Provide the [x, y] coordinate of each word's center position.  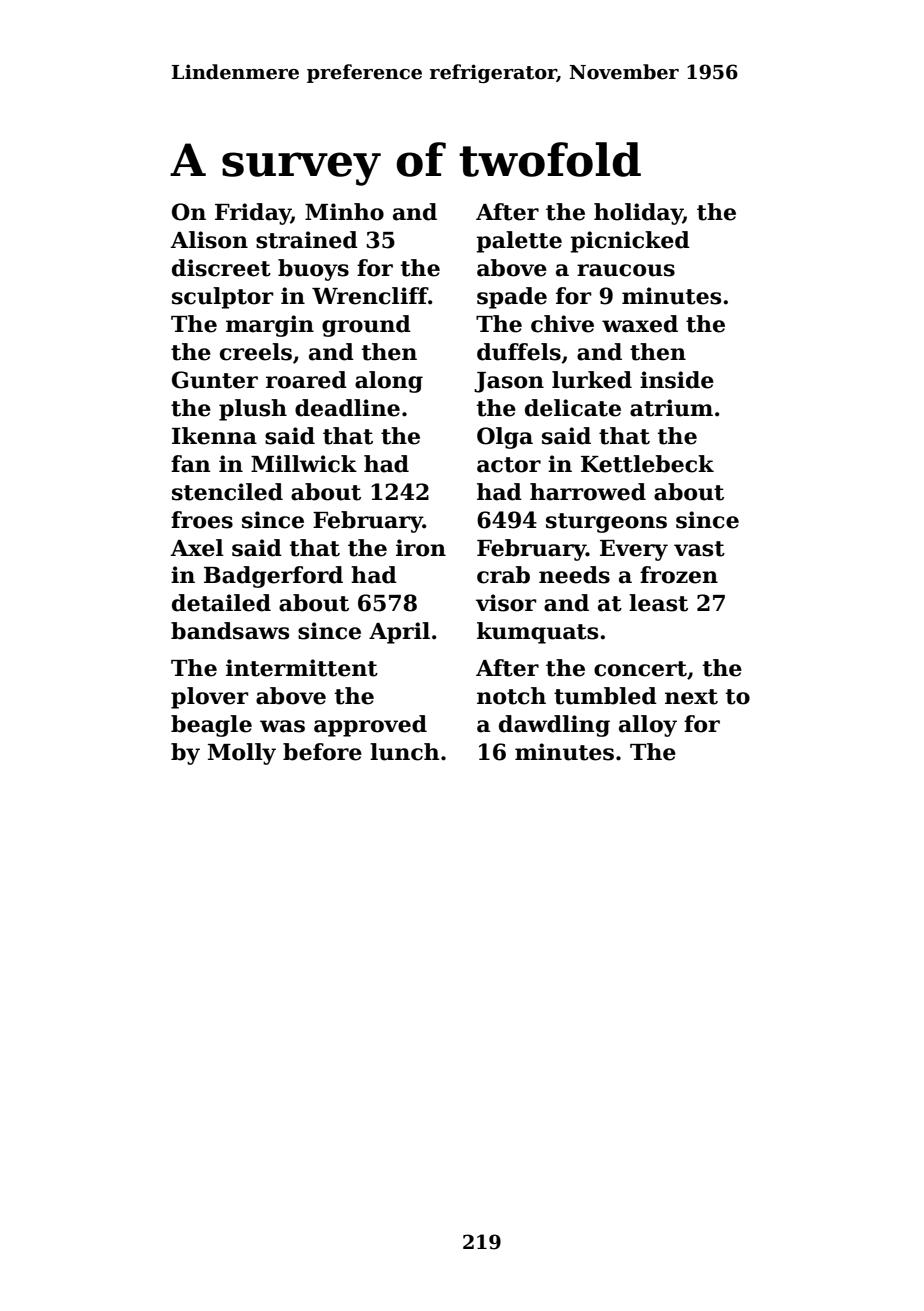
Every [634, 550]
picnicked [630, 242]
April [399, 633]
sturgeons [606, 523]
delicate [573, 408]
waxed [640, 324]
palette [519, 242]
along [389, 382]
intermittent [302, 668]
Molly [242, 754]
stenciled [227, 492]
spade [512, 298]
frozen [679, 575]
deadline [347, 408]
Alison [209, 240]
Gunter [215, 380]
